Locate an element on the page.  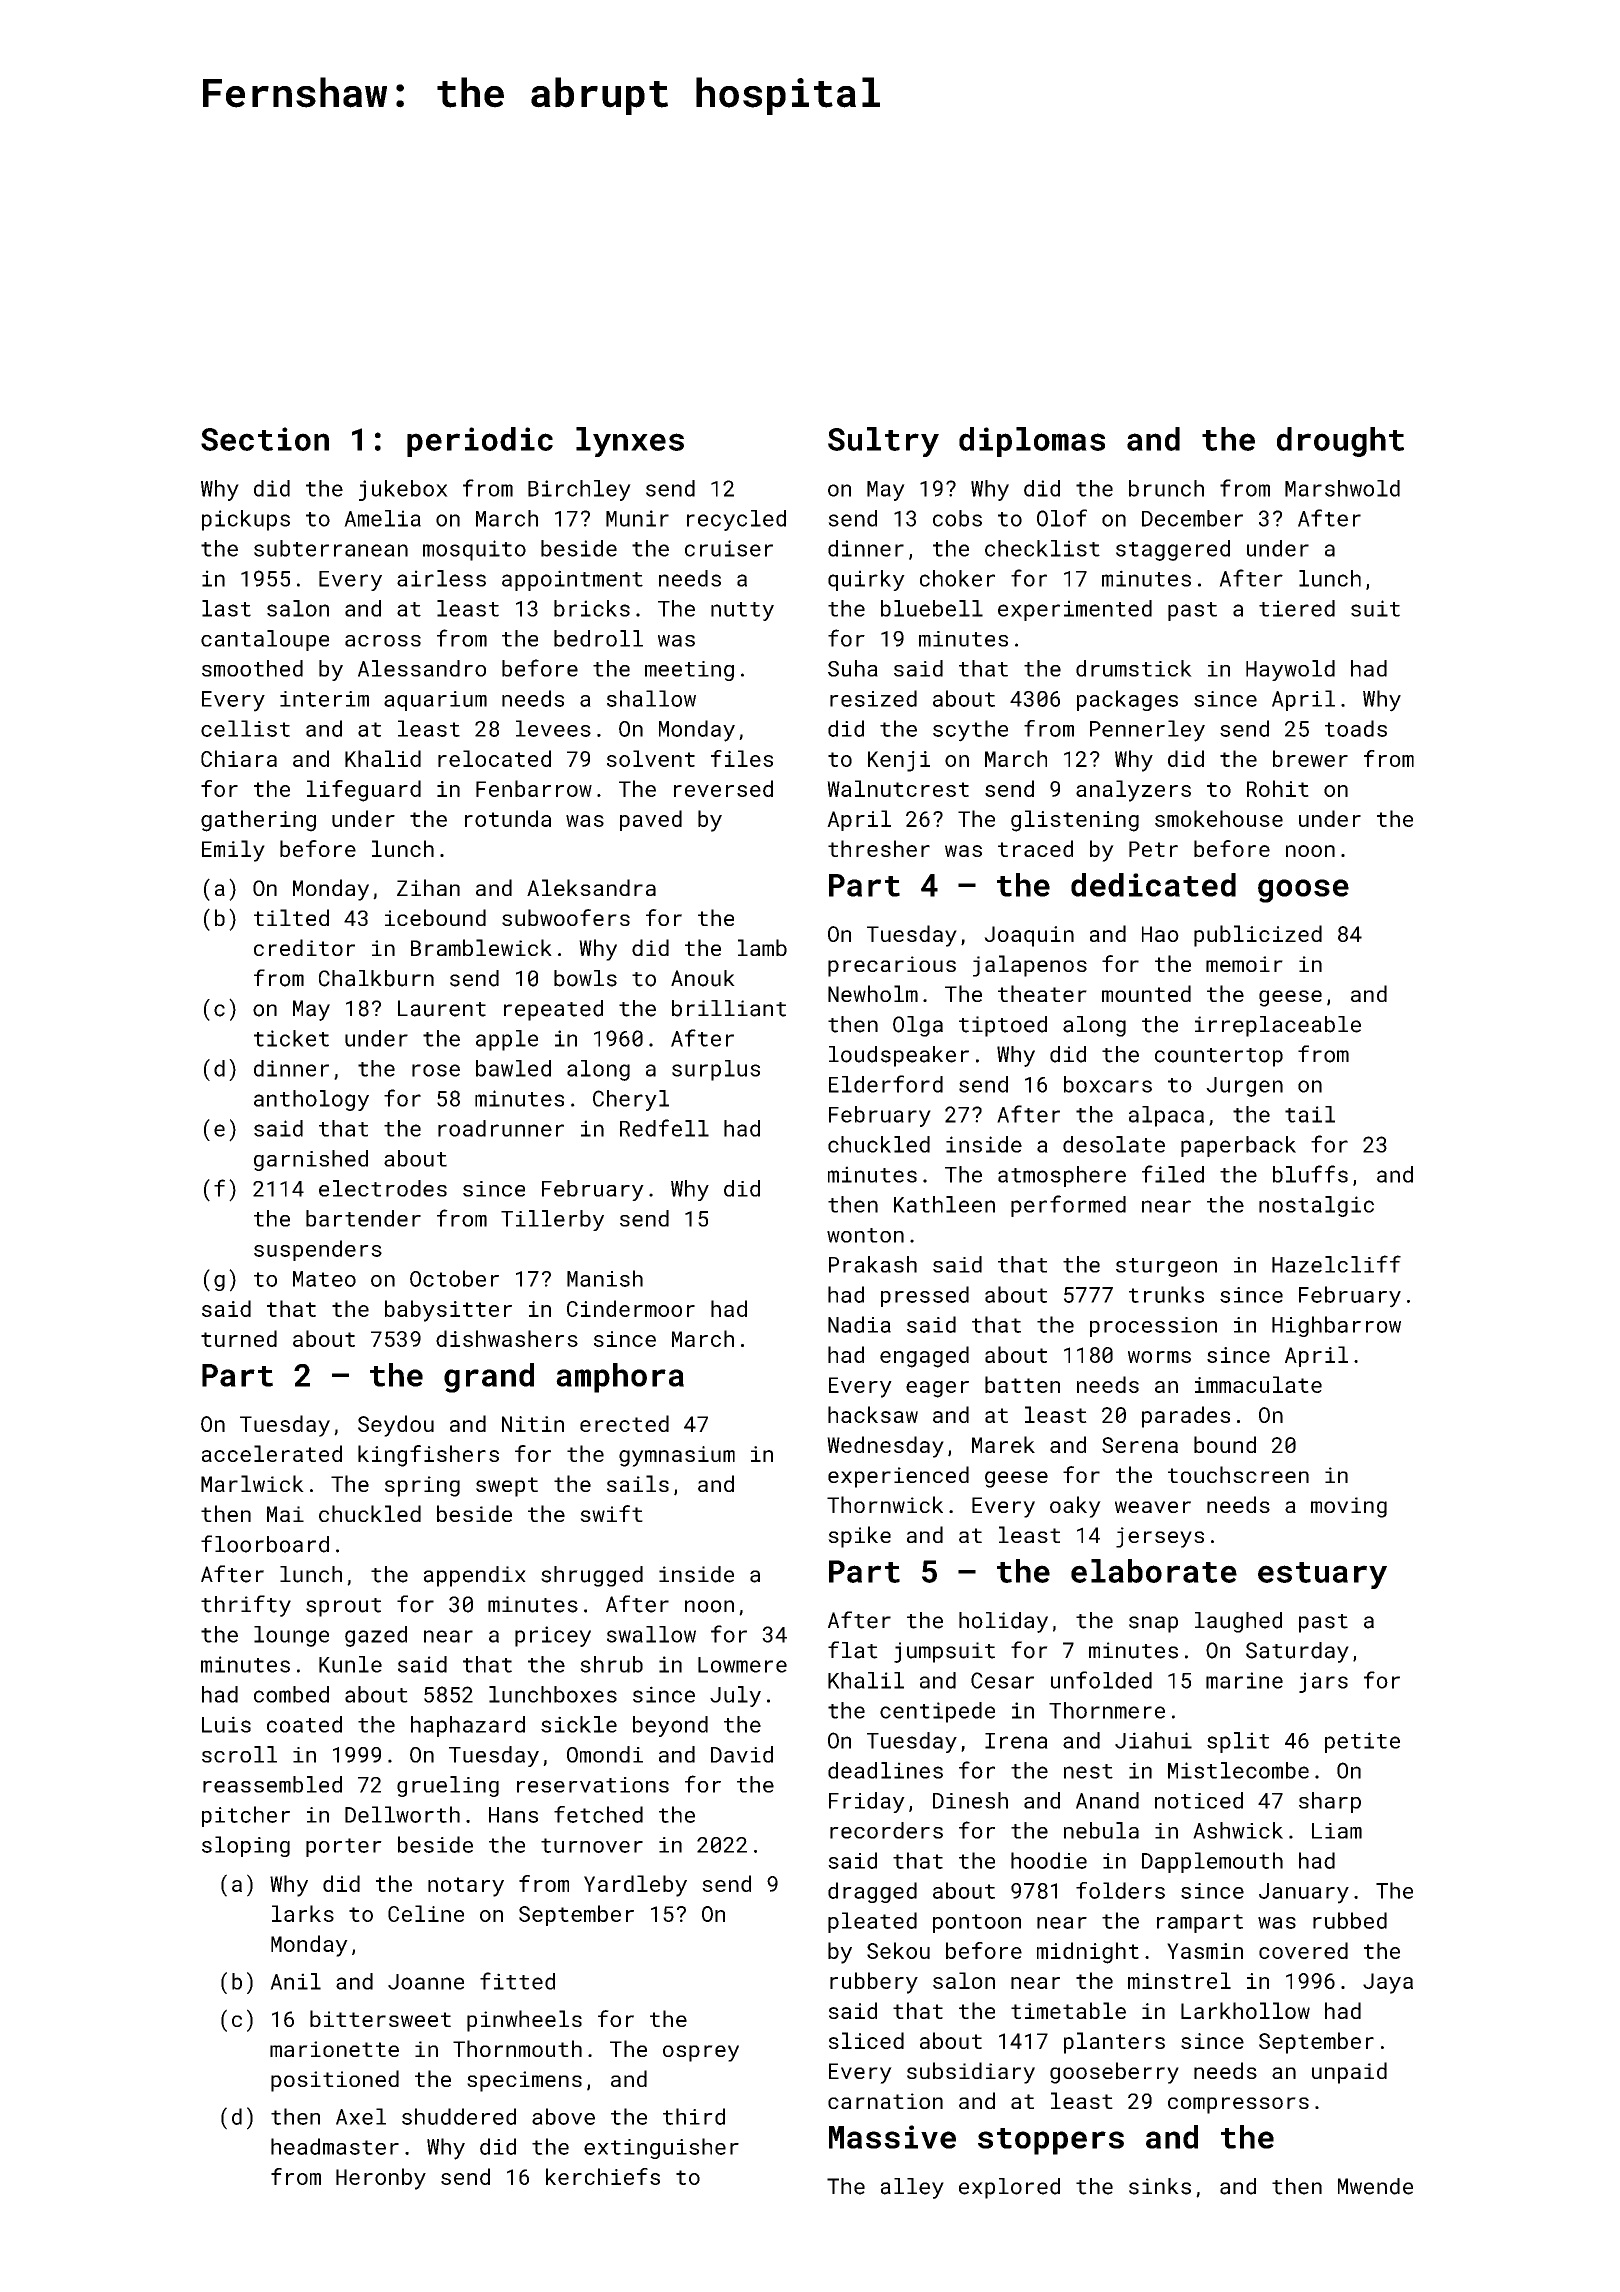
immaculate is located at coordinates (1258, 1384).
